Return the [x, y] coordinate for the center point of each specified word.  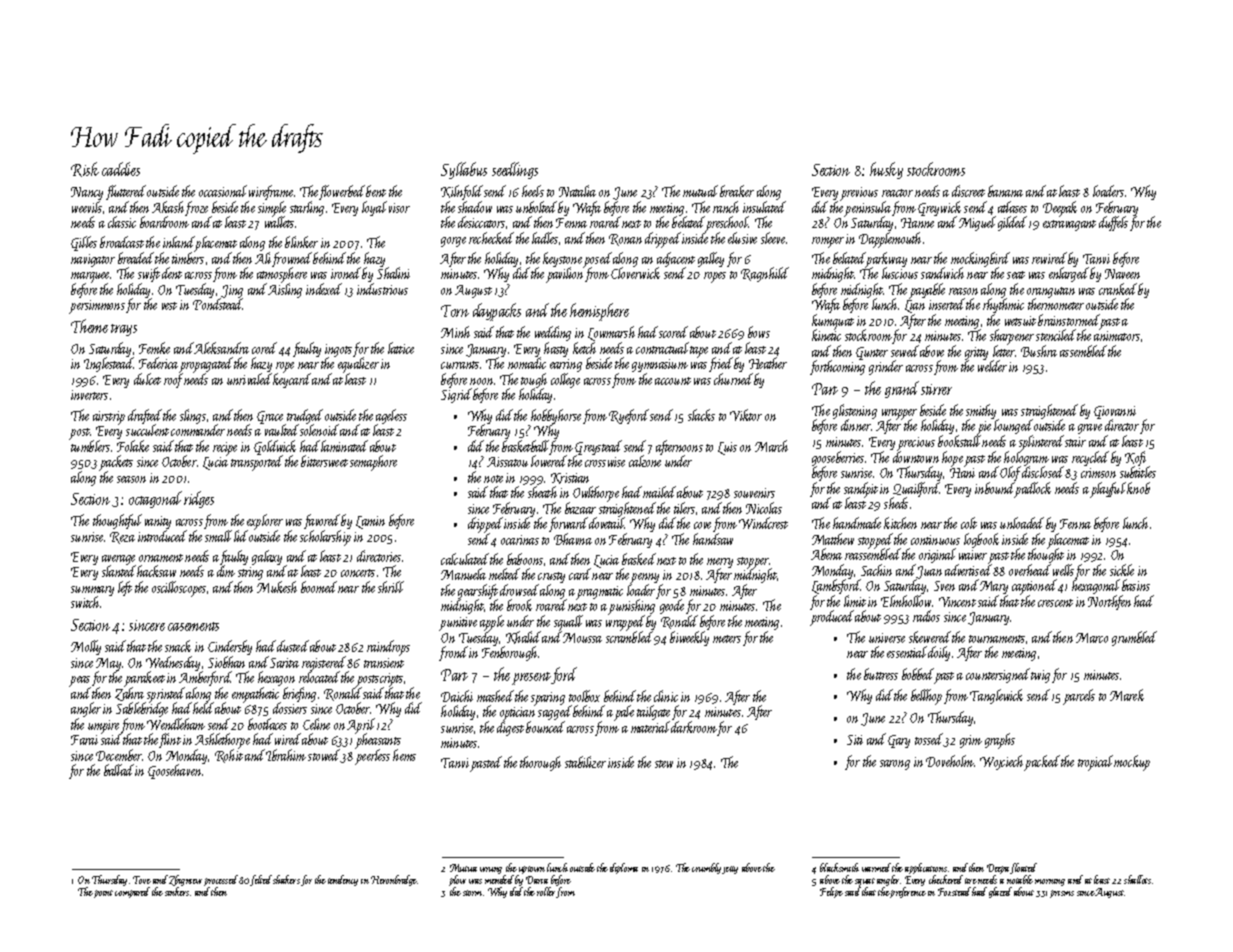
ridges [199, 499]
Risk [85, 169]
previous [859, 194]
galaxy [267, 557]
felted [261, 880]
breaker [737, 191]
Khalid [523, 637]
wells [1063, 570]
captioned [1034, 587]
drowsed [519, 590]
